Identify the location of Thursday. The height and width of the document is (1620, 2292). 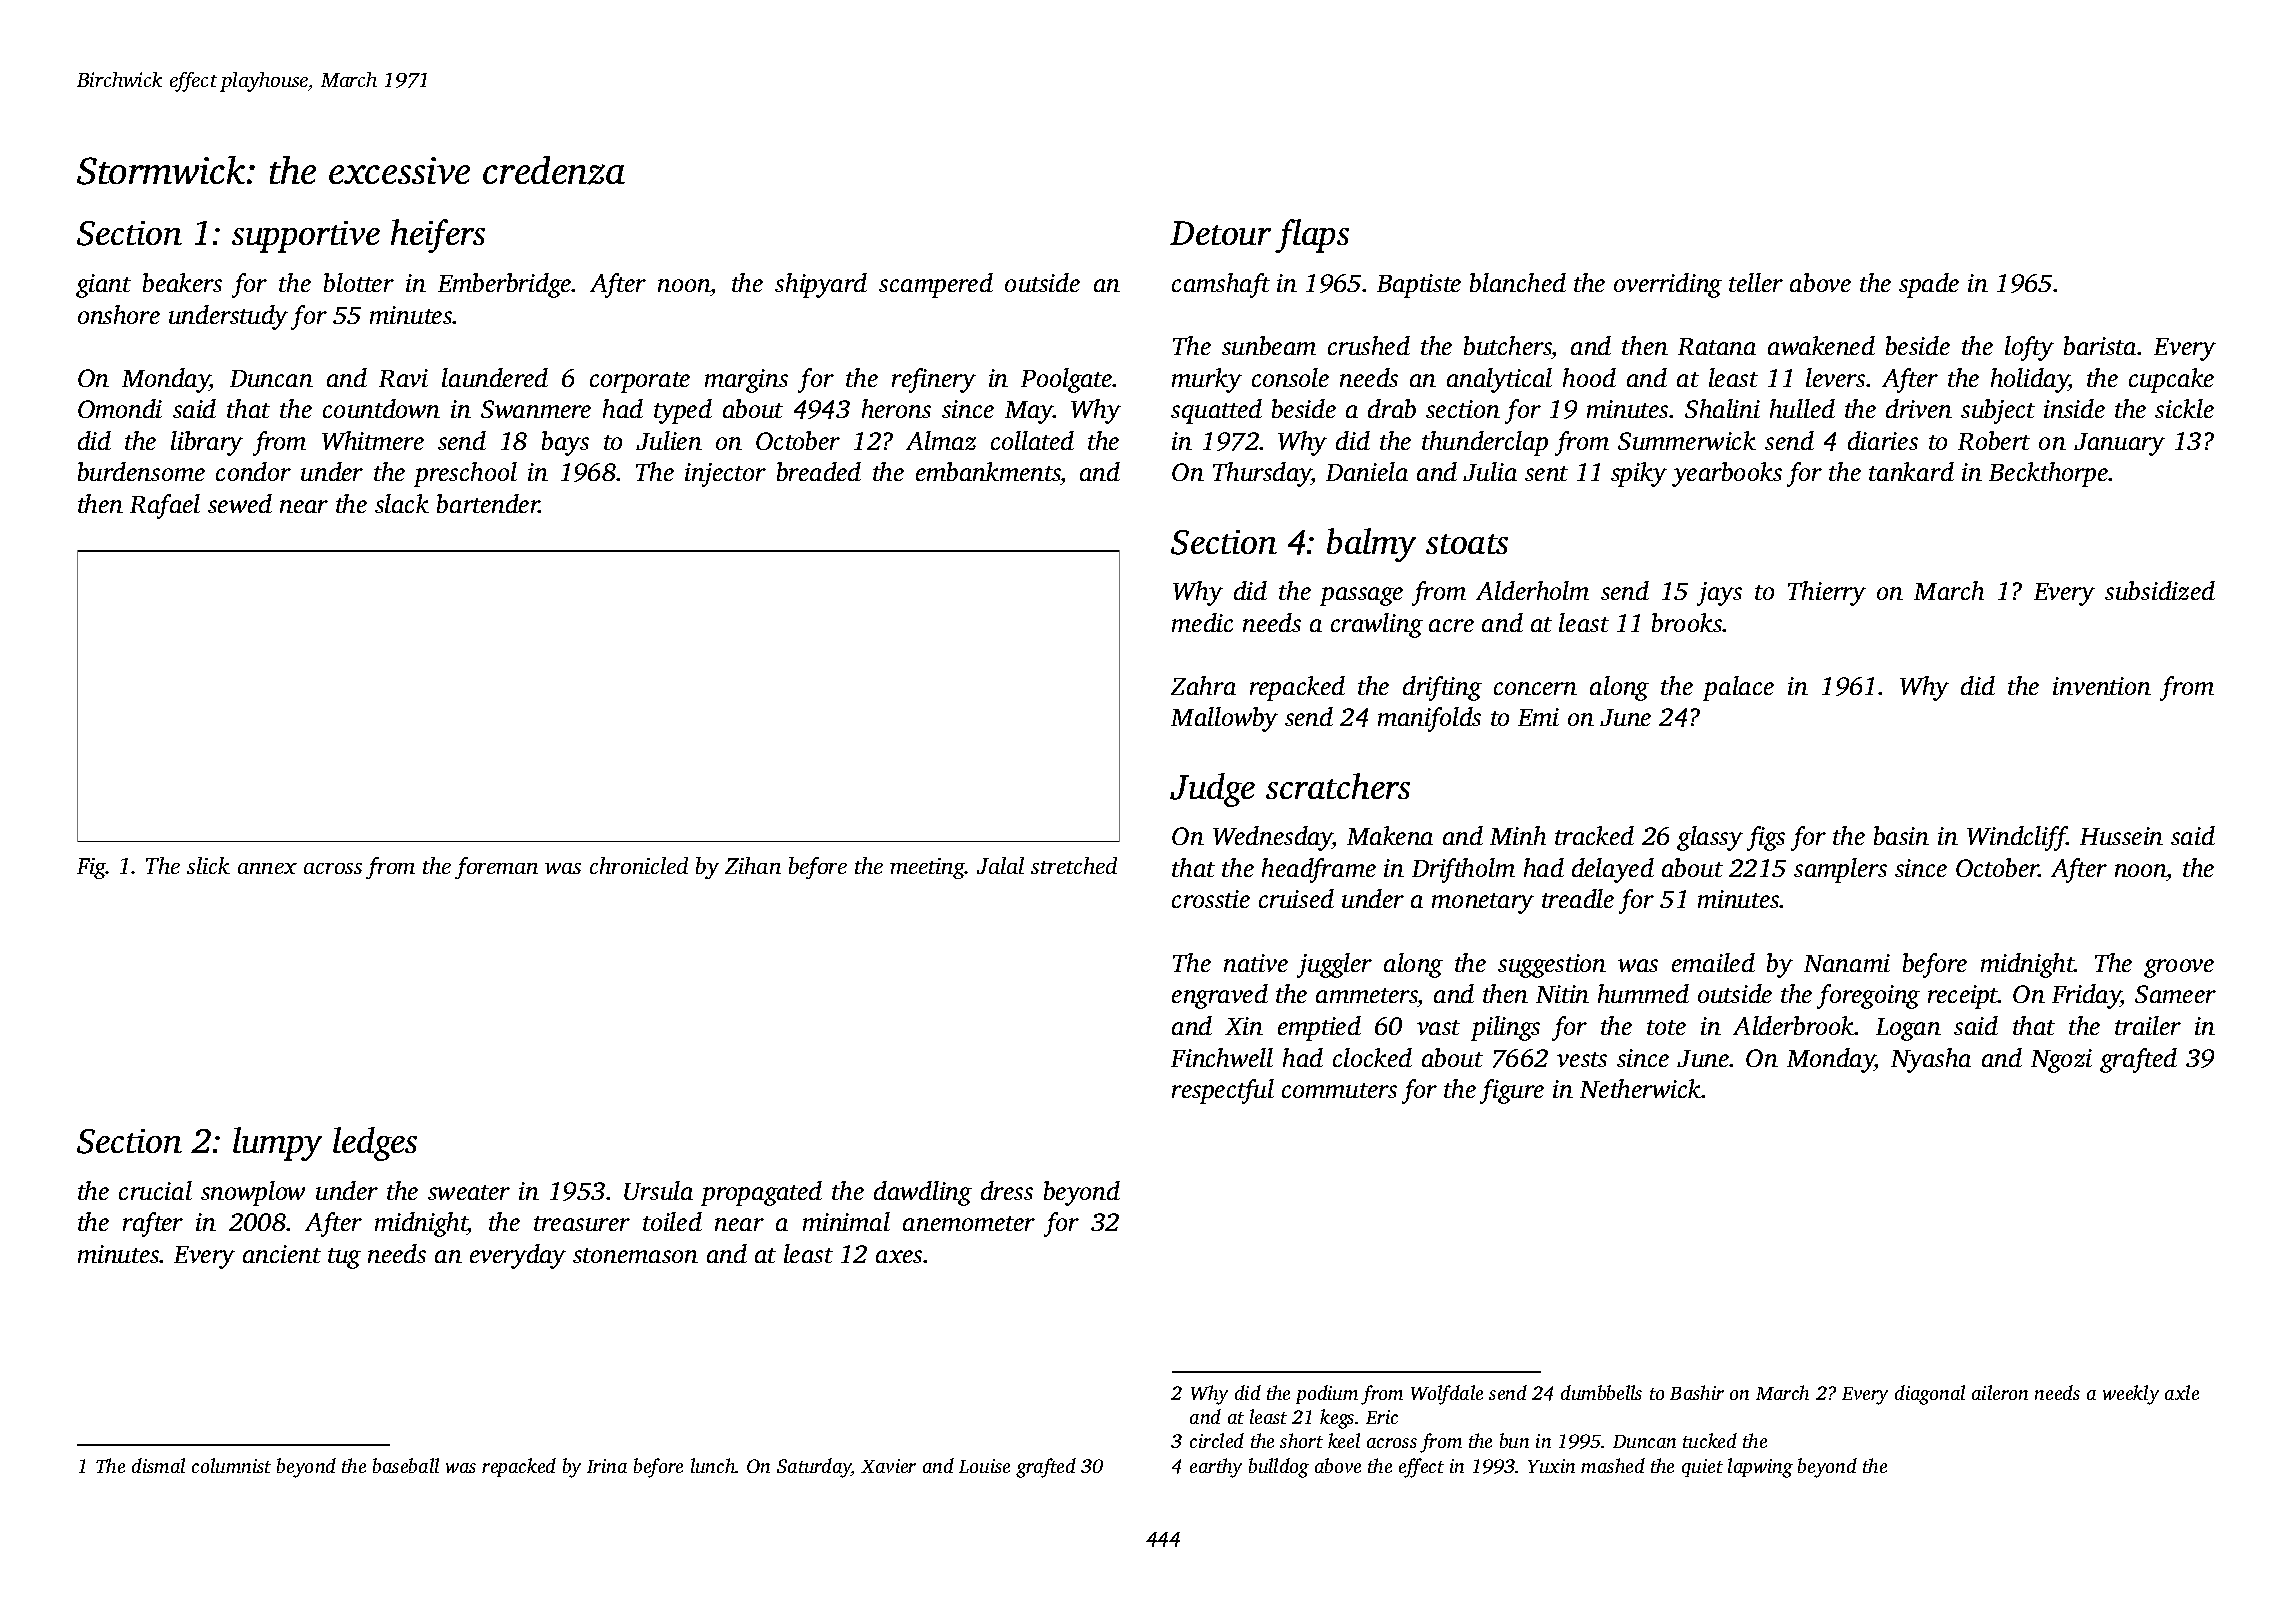
(1262, 474).
